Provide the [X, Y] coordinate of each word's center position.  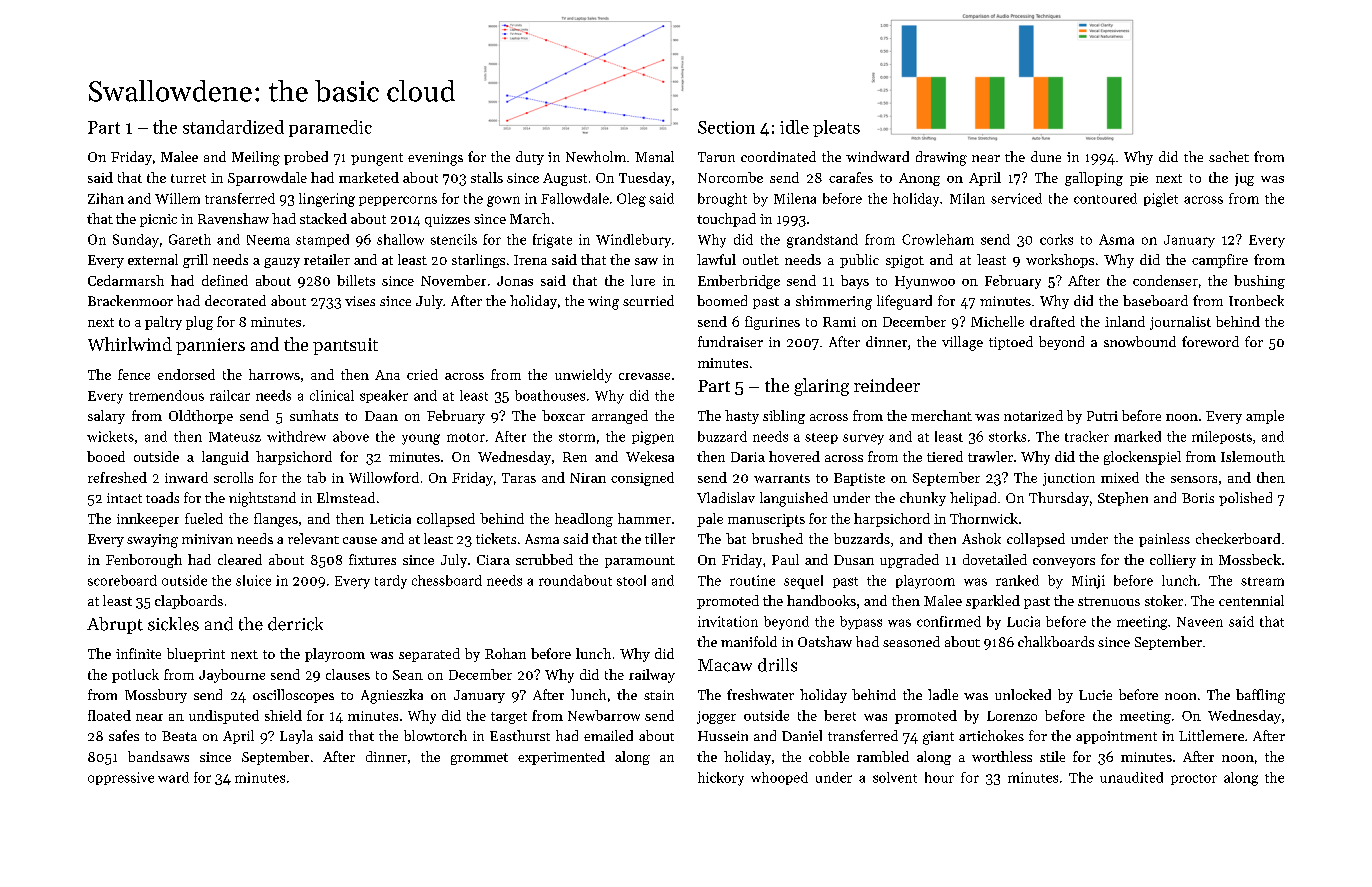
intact [124, 498]
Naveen [1200, 622]
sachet [1229, 156]
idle [794, 127]
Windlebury [633, 241]
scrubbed [544, 559]
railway [652, 676]
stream [1262, 581]
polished [1245, 499]
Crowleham [938, 239]
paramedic [330, 128]
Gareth [190, 239]
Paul [785, 559]
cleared [240, 559]
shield [283, 715]
